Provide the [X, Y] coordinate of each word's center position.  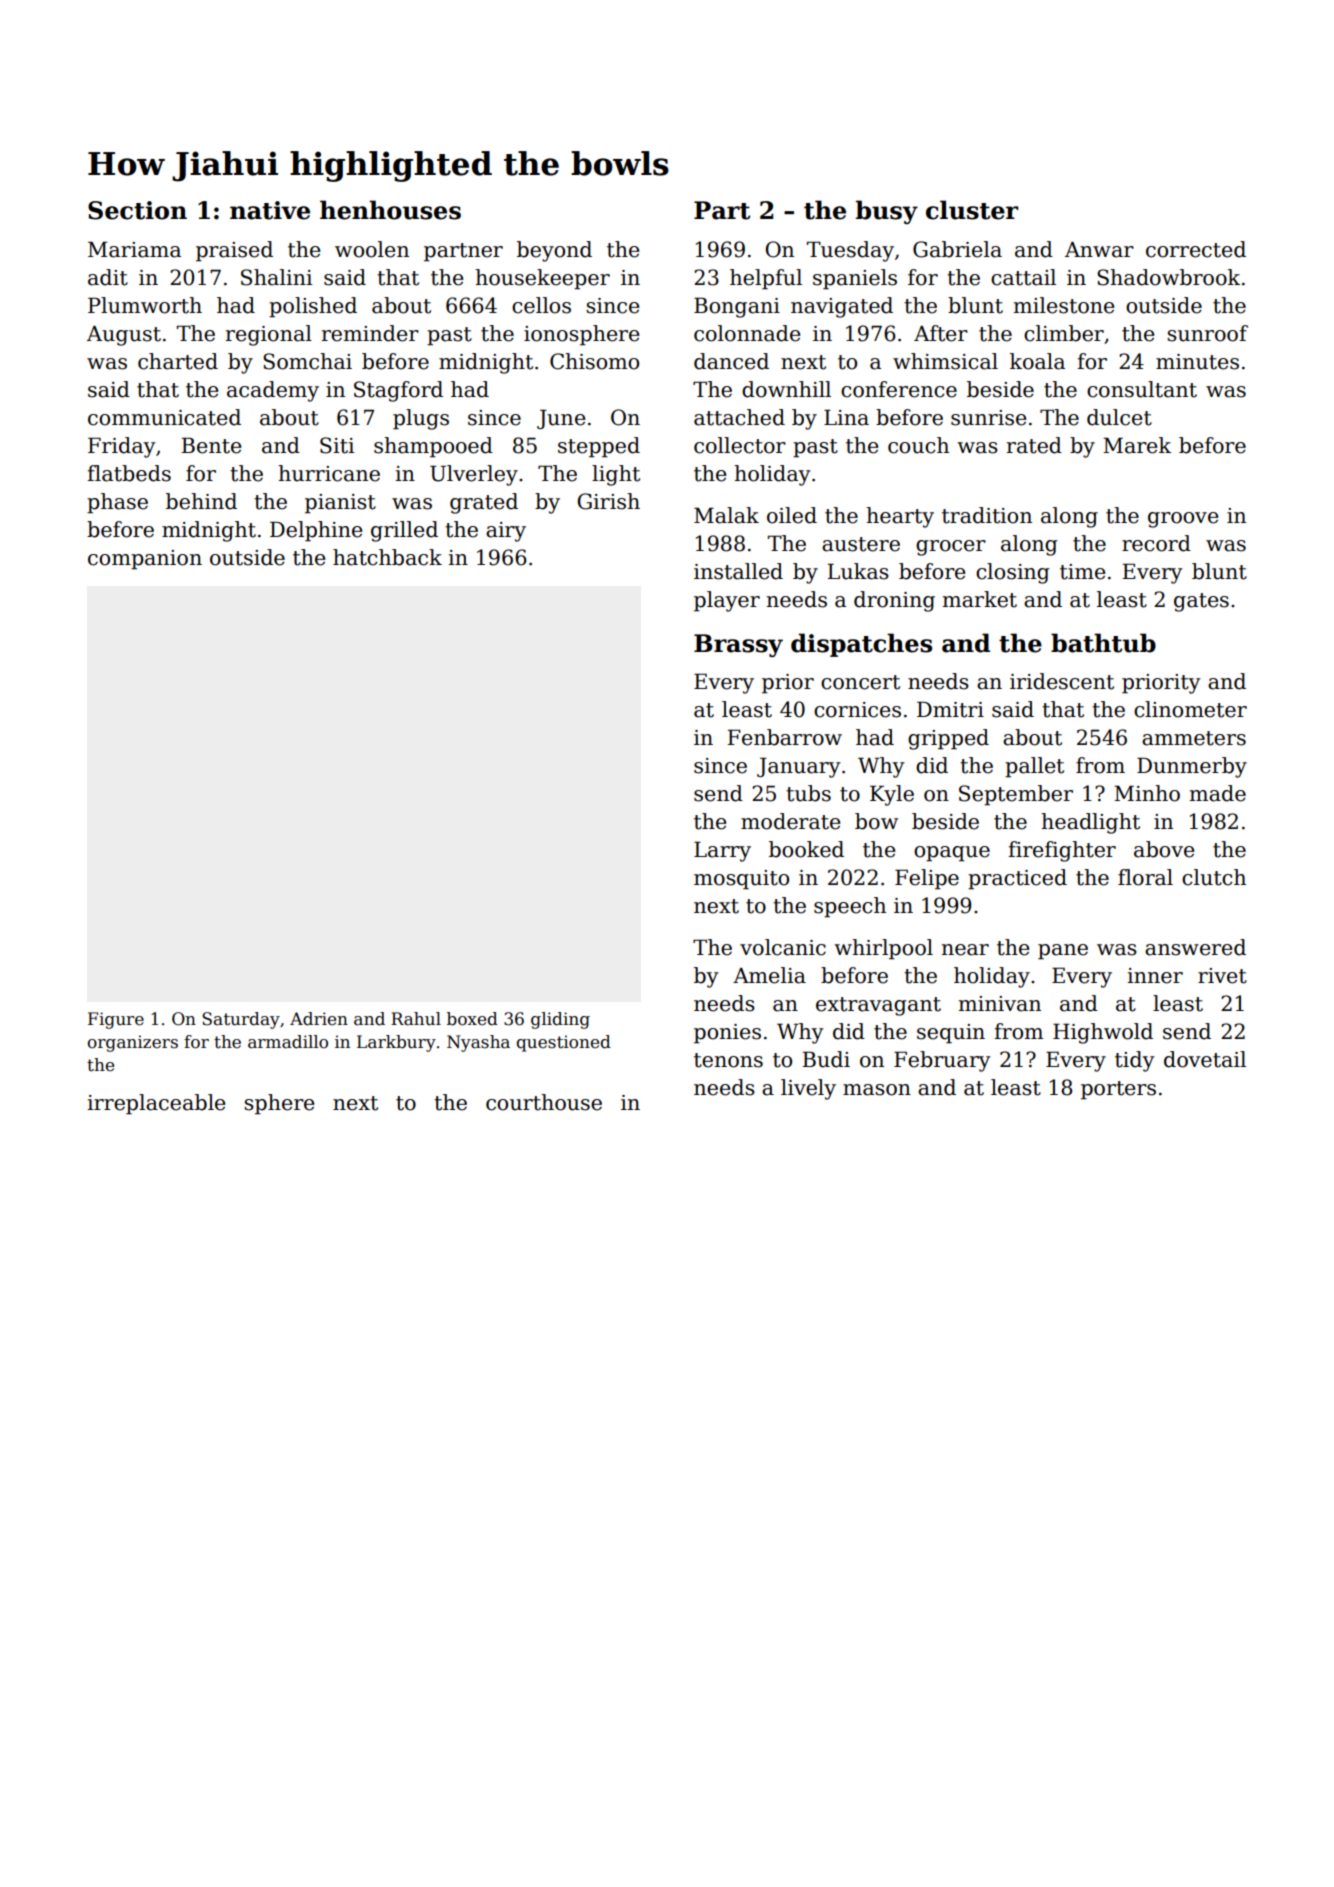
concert [860, 682]
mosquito [741, 880]
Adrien [319, 1019]
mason [877, 1090]
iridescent [1062, 681]
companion [145, 560]
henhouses [390, 210]
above [1164, 849]
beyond [554, 251]
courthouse [544, 1102]
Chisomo [594, 361]
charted [178, 361]
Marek [1137, 445]
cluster [972, 210]
